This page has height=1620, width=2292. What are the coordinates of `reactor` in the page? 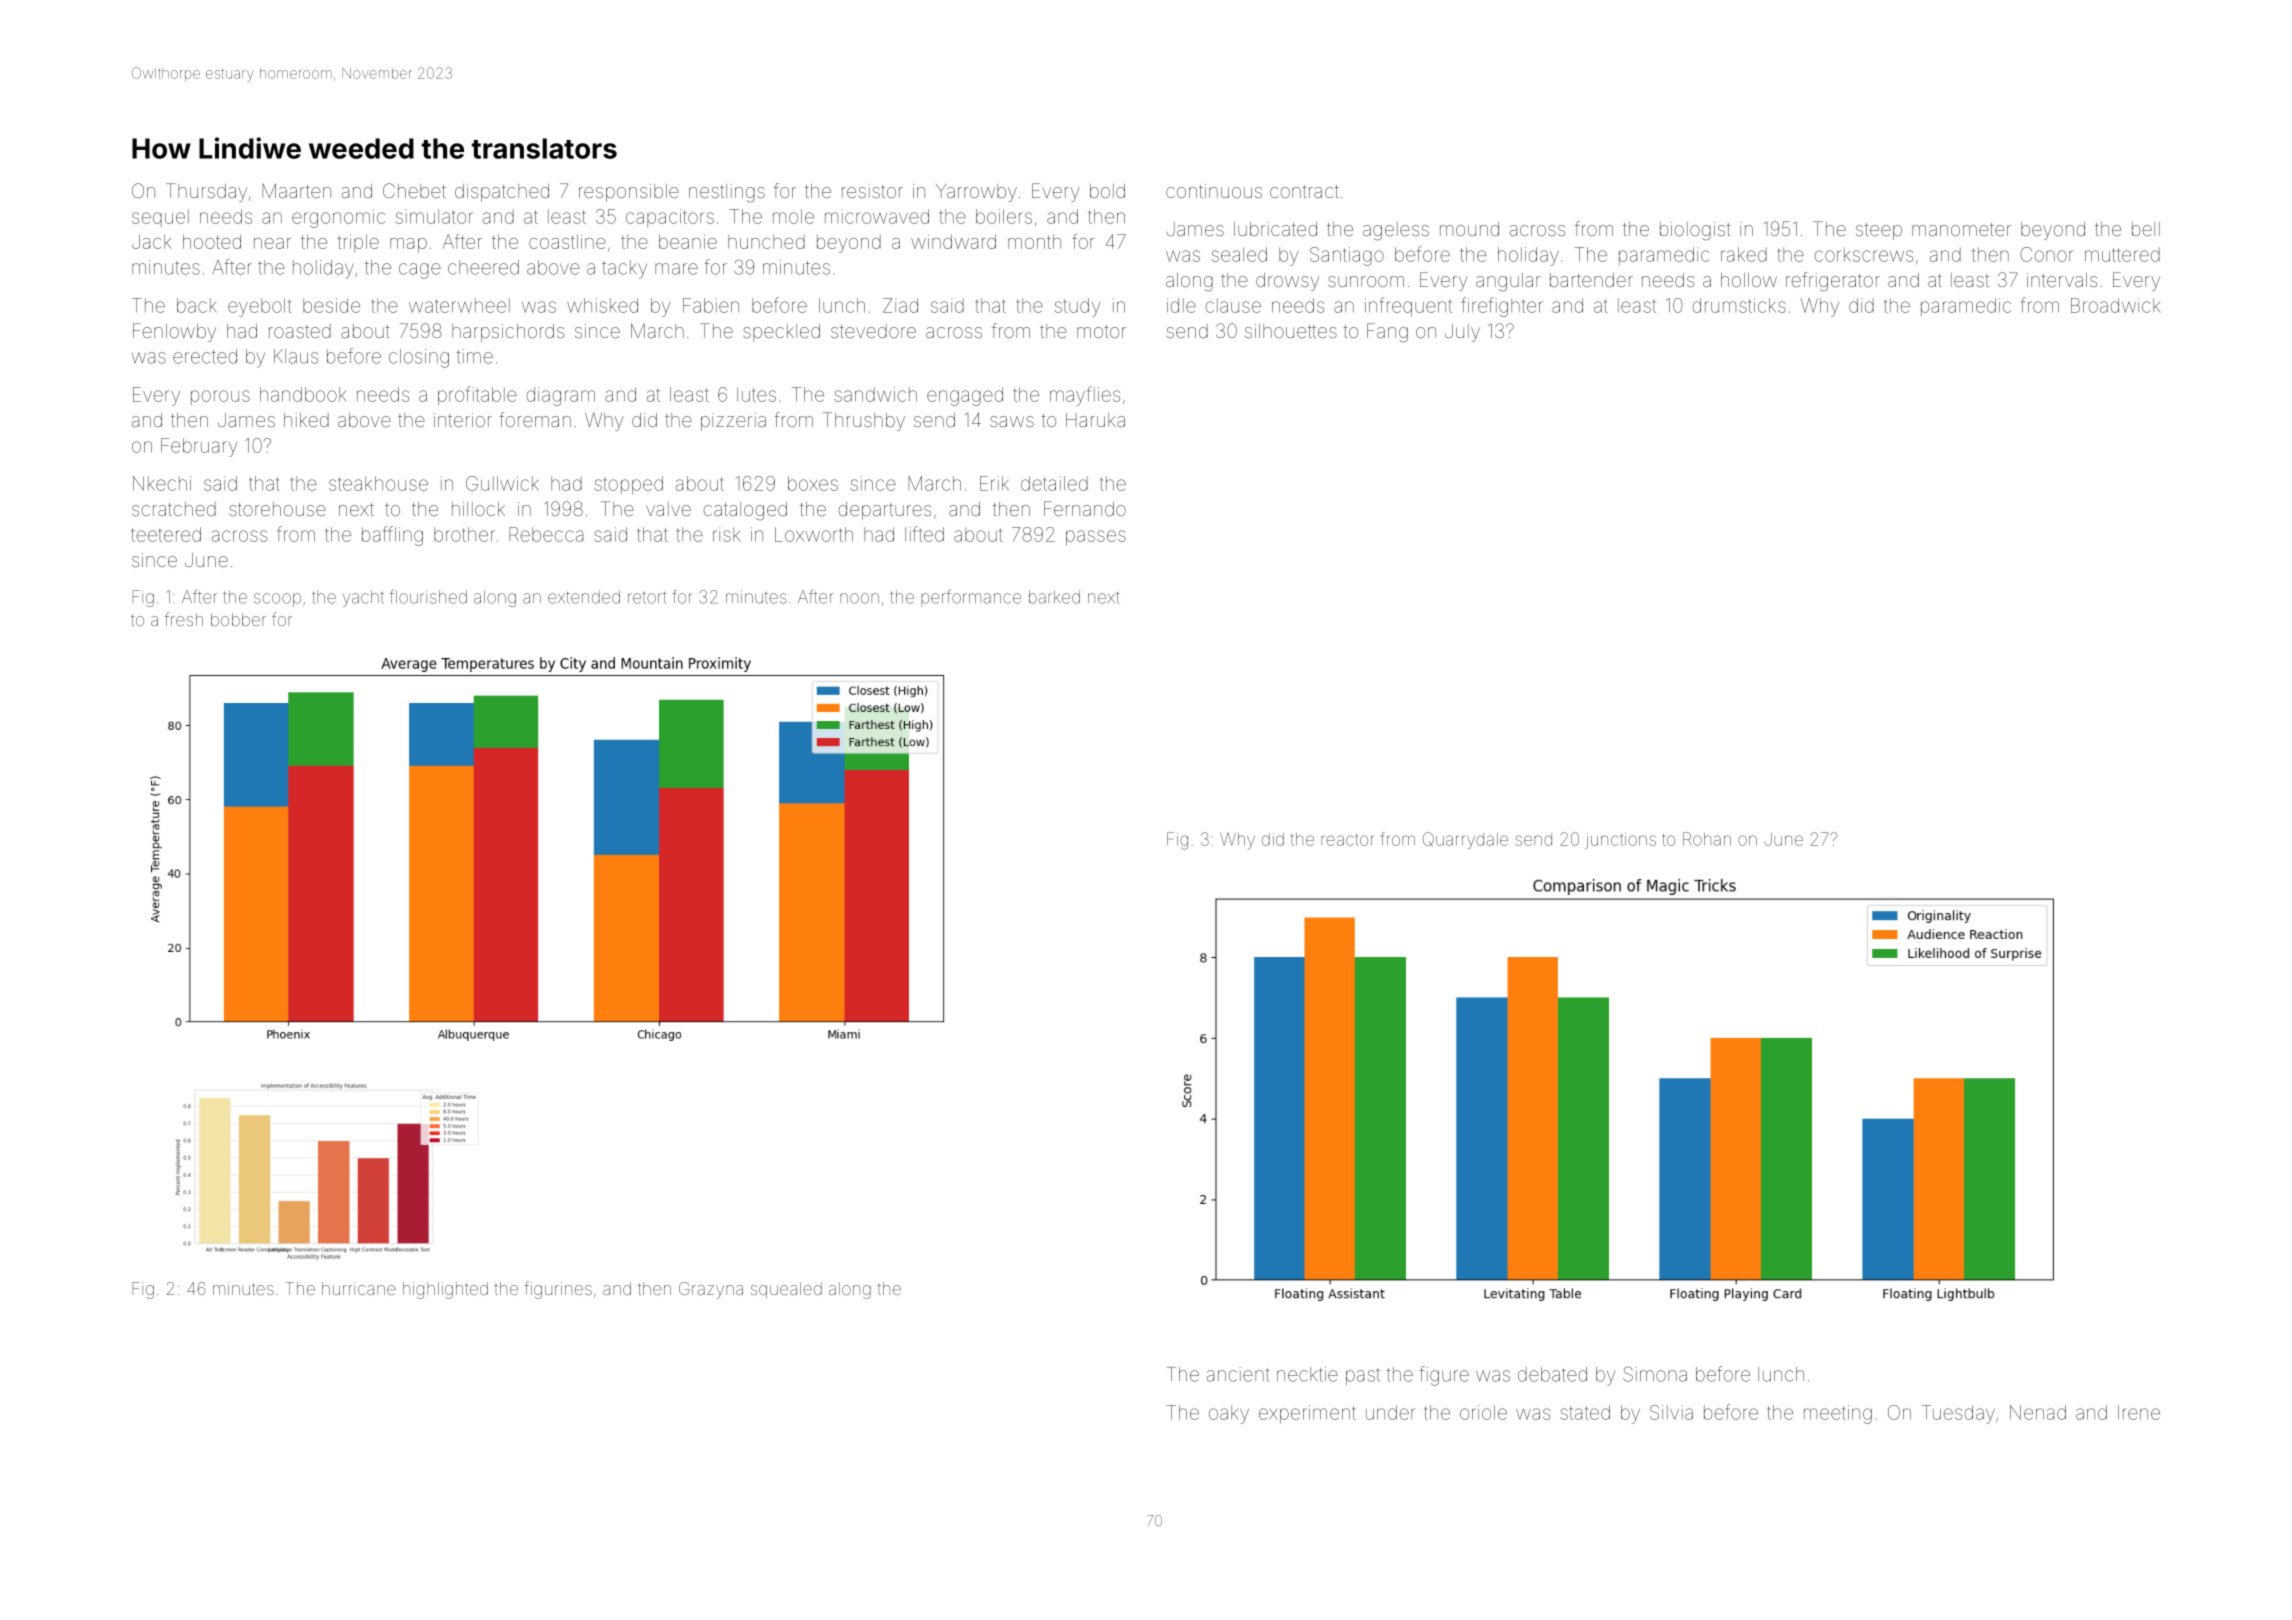 It's located at (1347, 840).
